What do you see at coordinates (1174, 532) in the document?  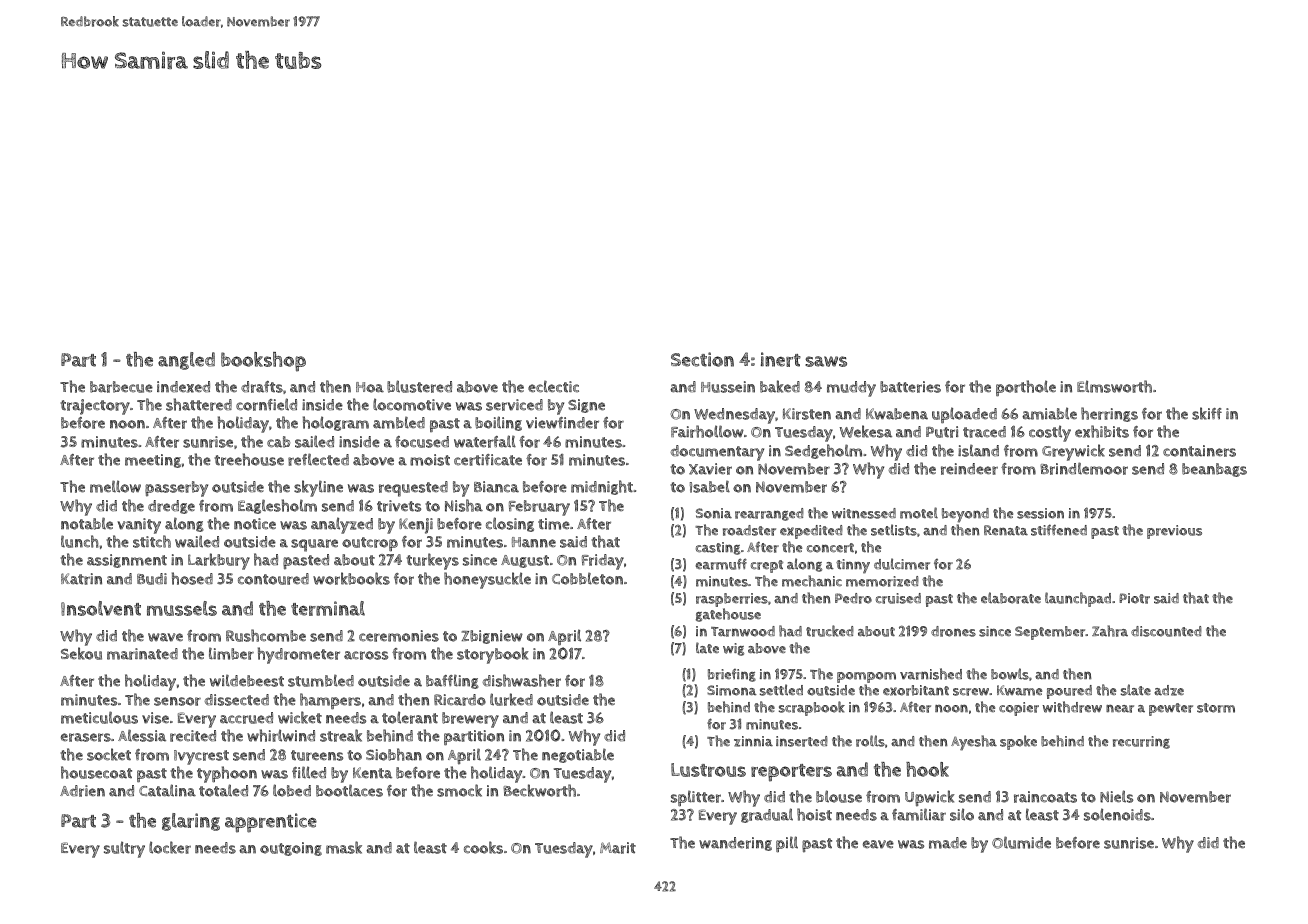 I see `previous` at bounding box center [1174, 532].
